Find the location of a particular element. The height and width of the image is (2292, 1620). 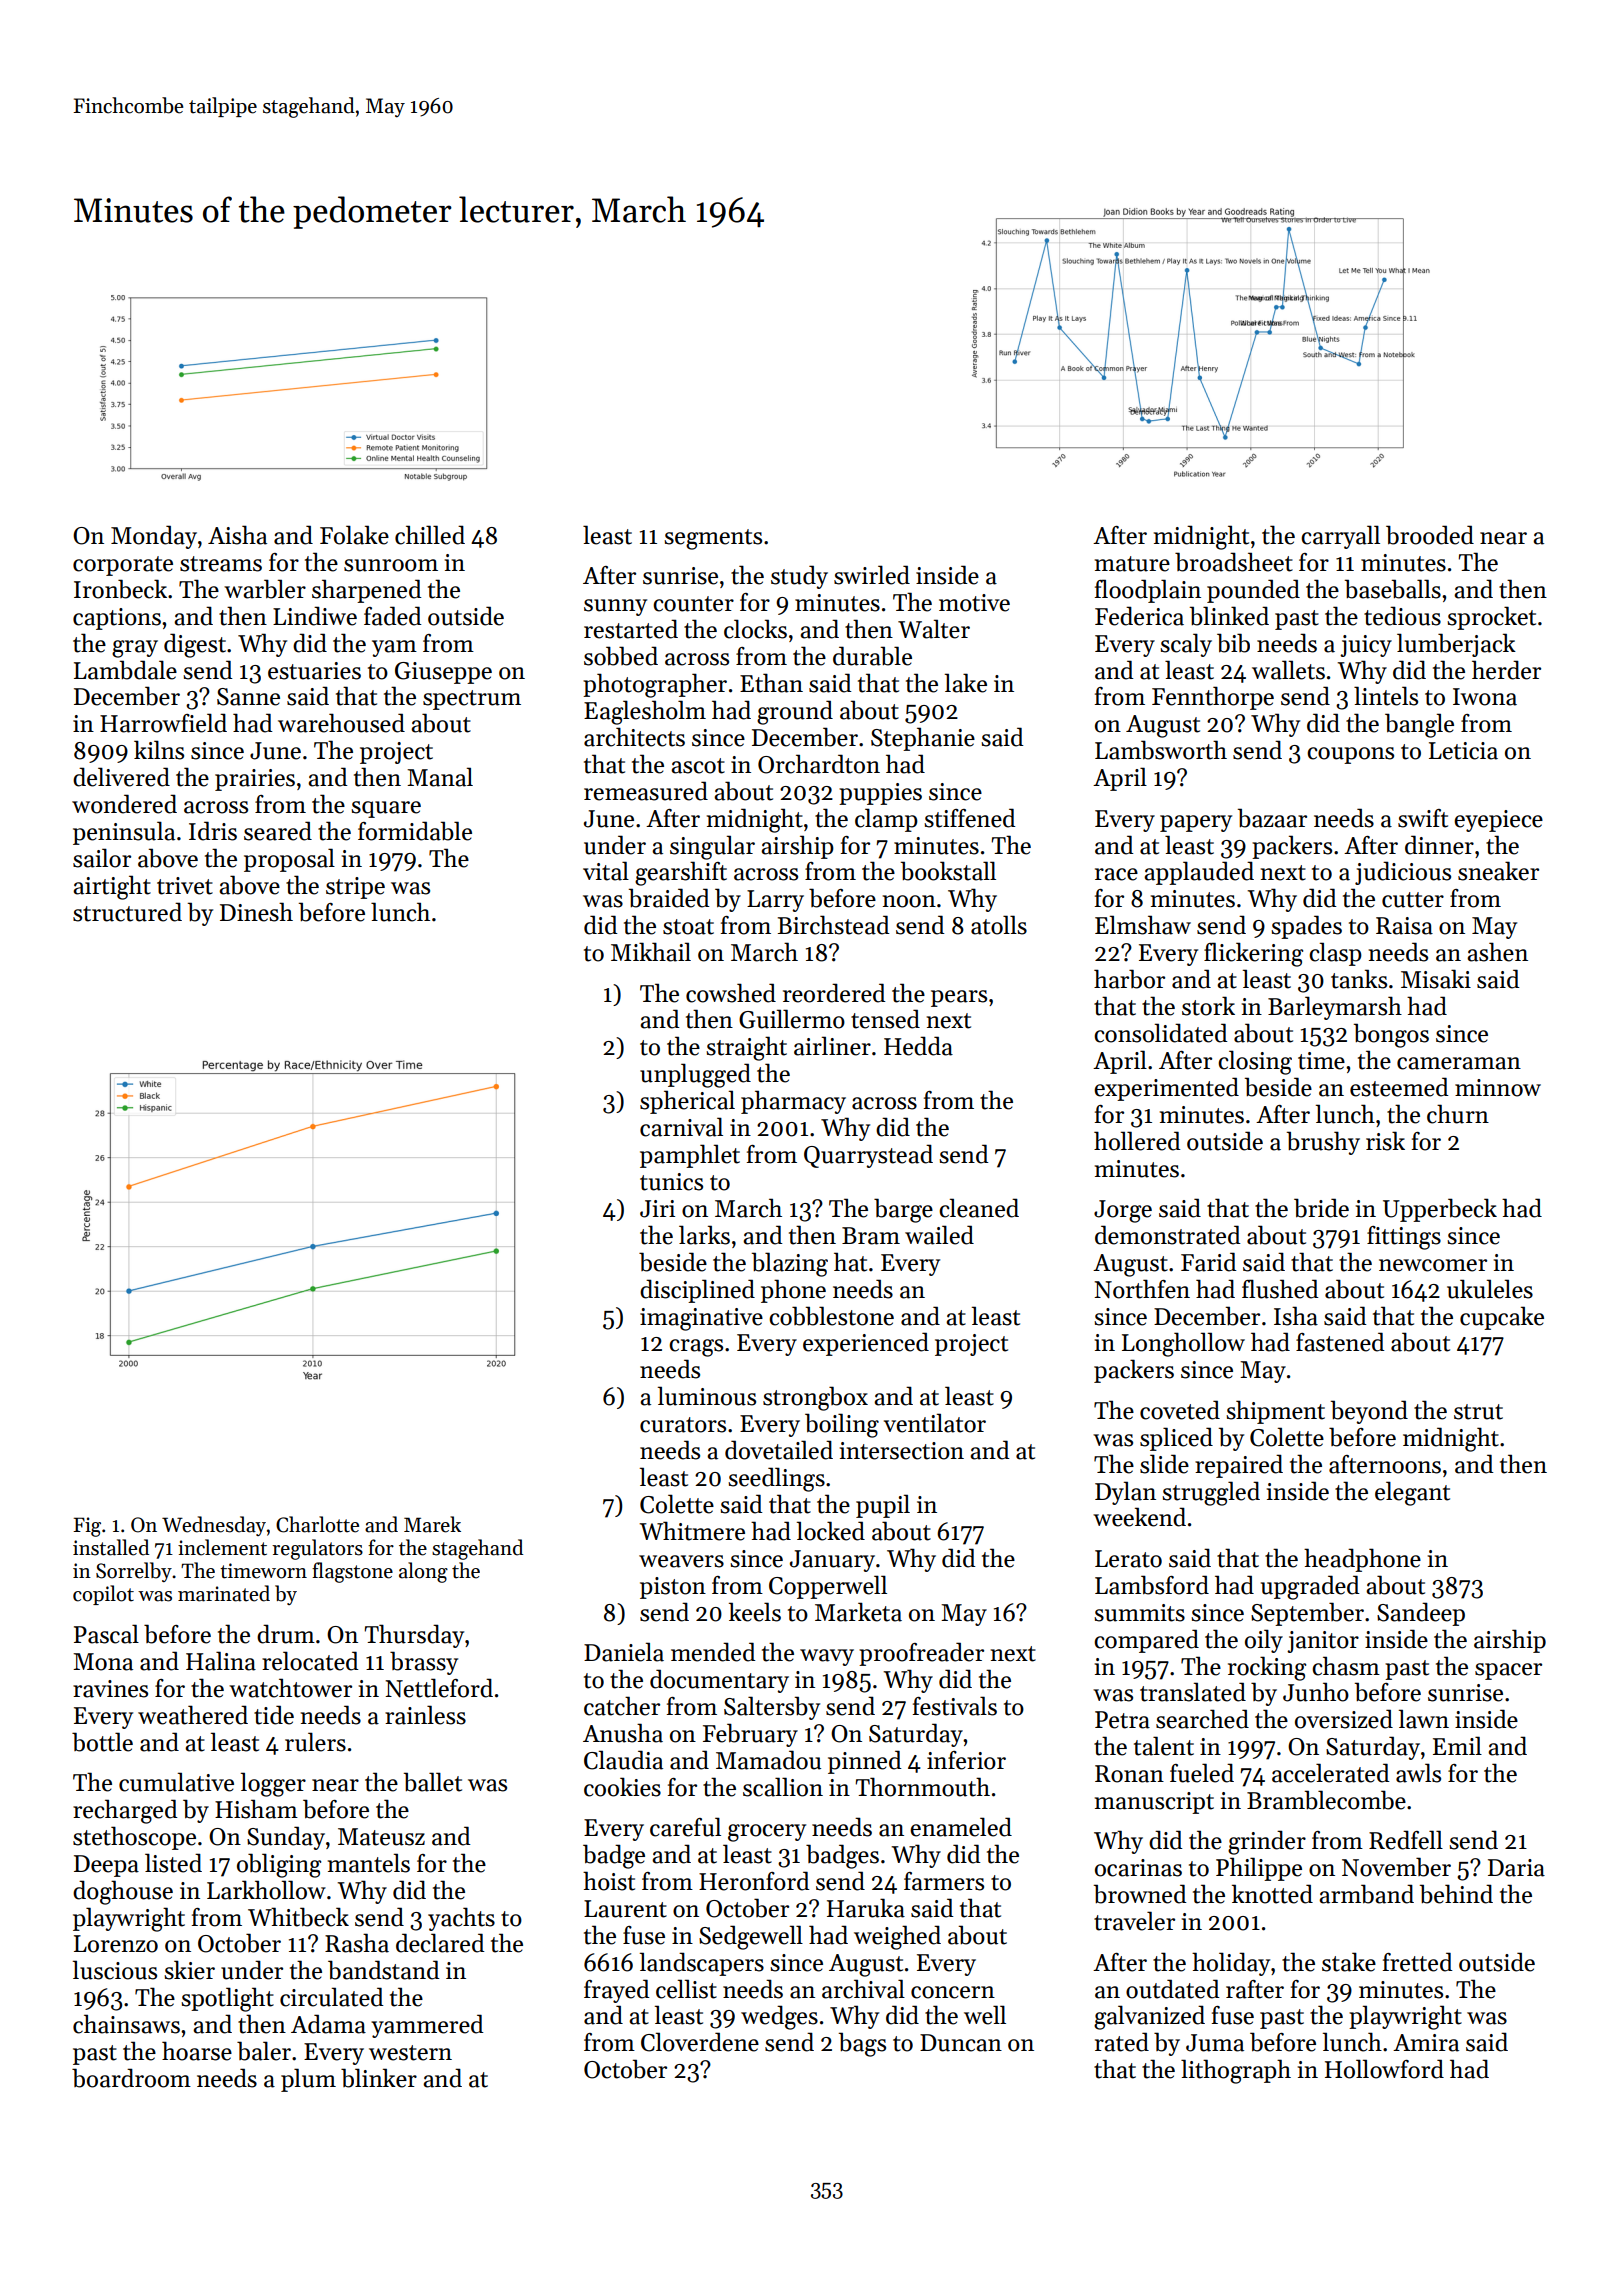

Lambdale is located at coordinates (125, 670).
